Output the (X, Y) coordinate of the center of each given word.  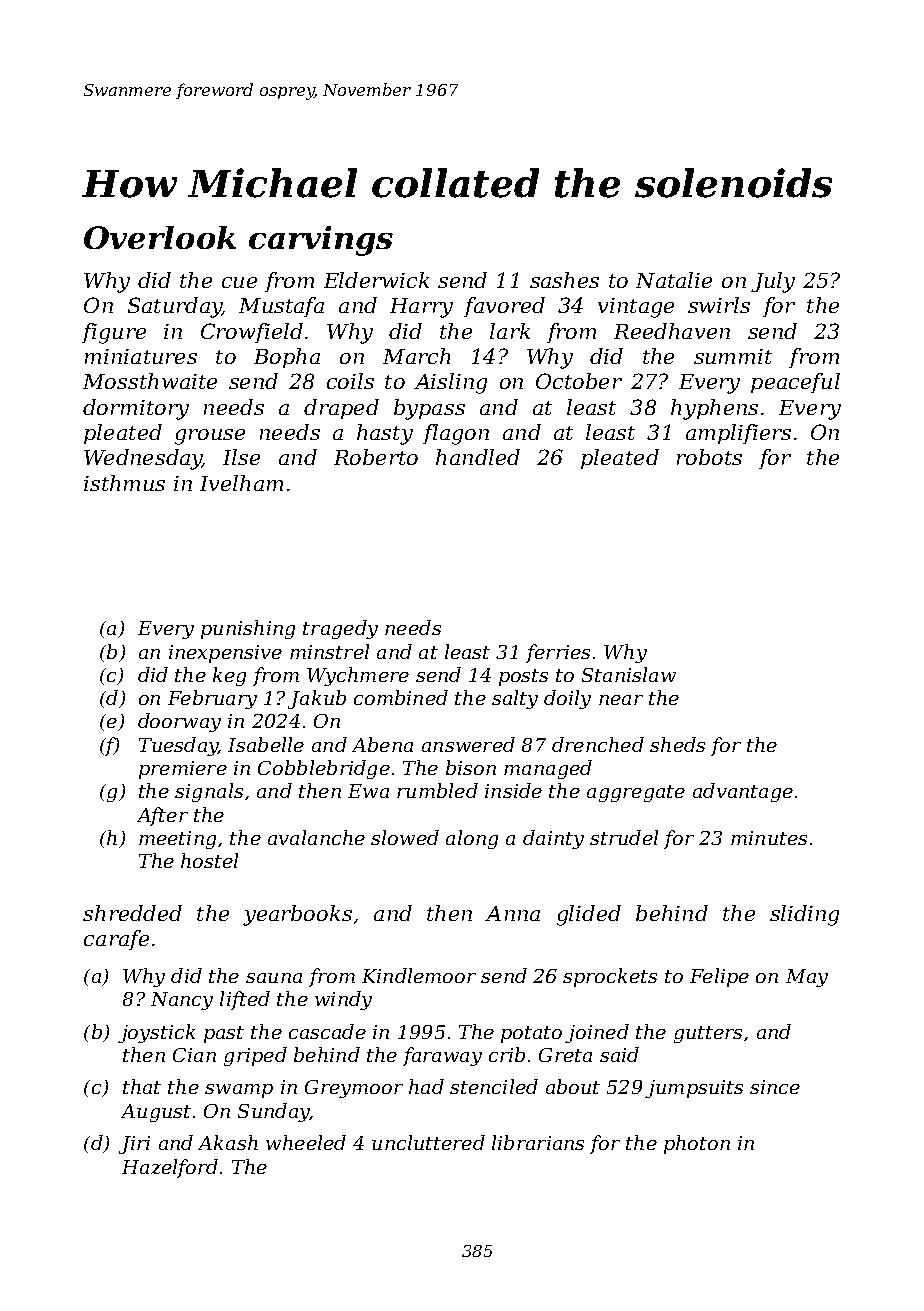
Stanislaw (629, 674)
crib (507, 1054)
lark (510, 331)
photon (697, 1144)
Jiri (134, 1145)
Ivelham (241, 483)
